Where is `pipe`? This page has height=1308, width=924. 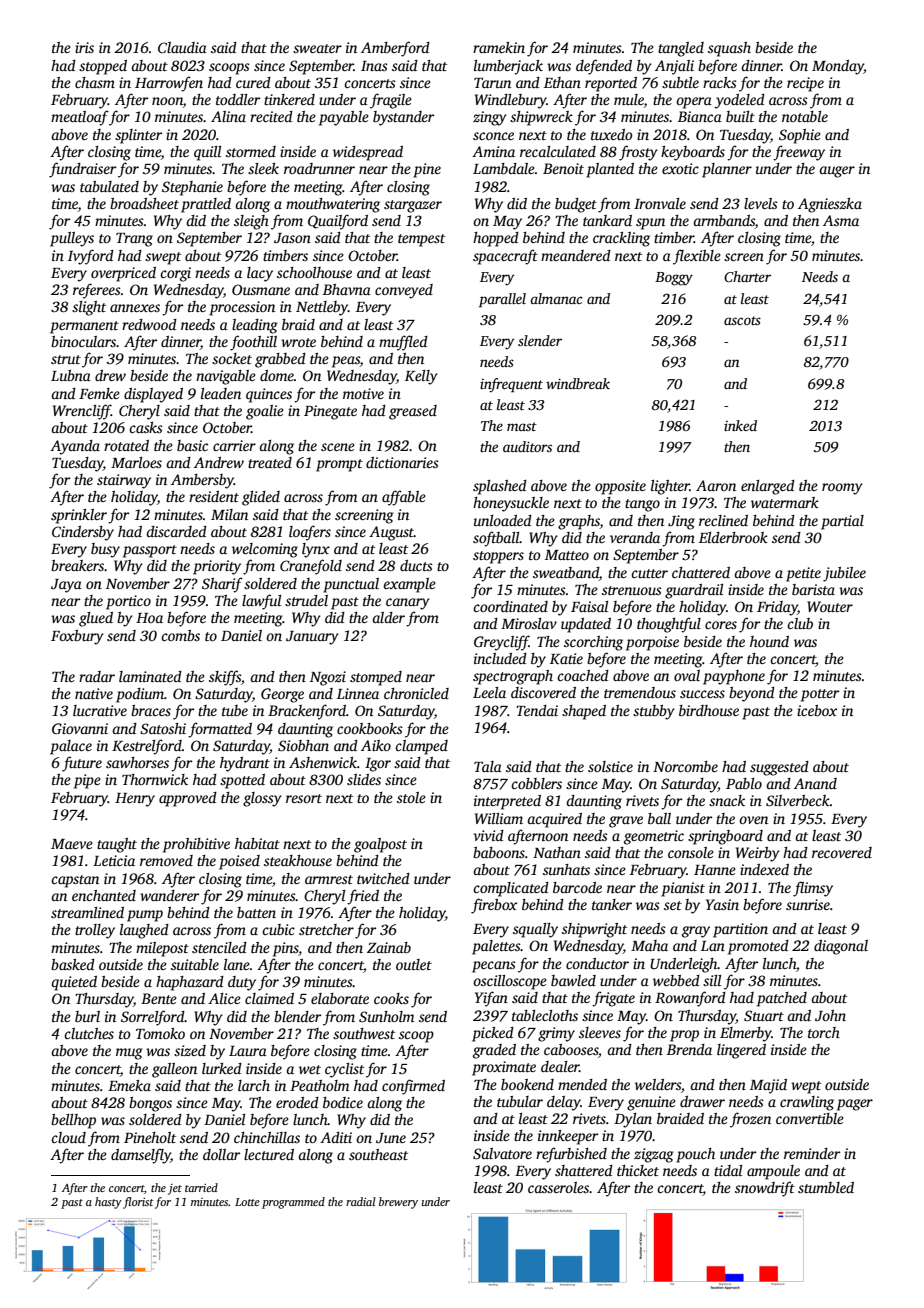 pipe is located at coordinates (87, 781).
